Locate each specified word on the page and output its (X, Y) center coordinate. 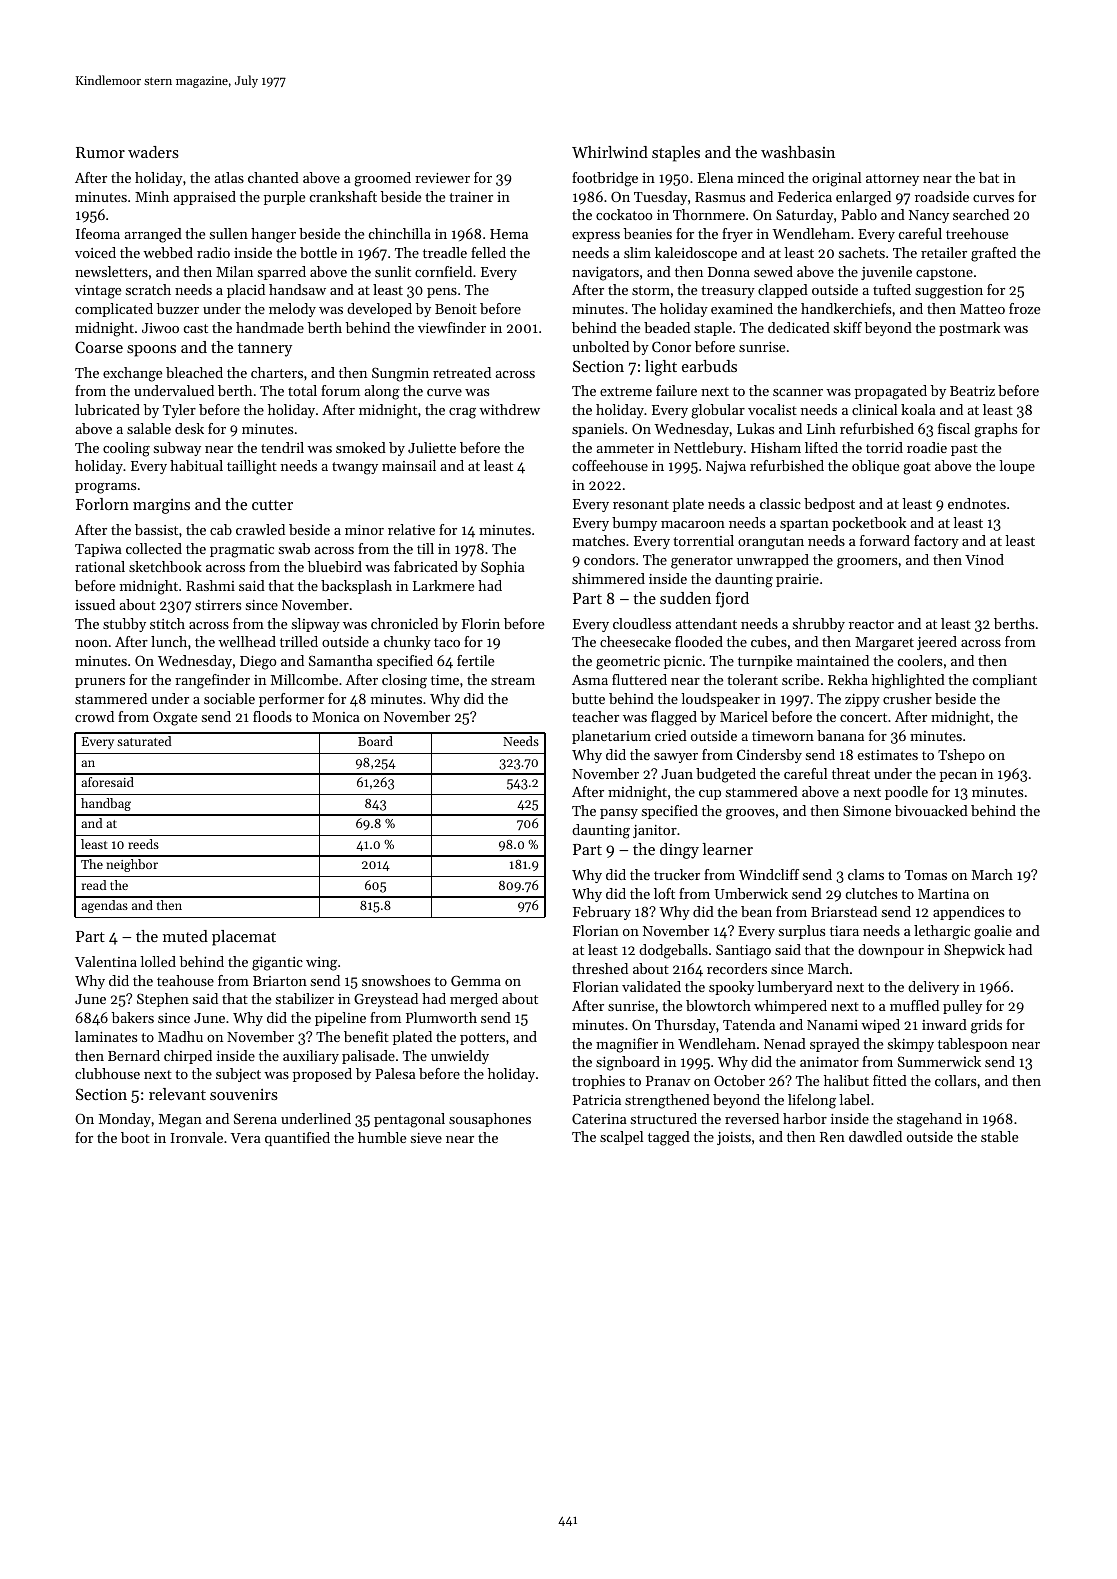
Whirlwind (610, 152)
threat (851, 773)
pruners (100, 683)
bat (989, 177)
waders (153, 152)
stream (513, 680)
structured (664, 1118)
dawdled (875, 1136)
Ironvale (197, 1137)
